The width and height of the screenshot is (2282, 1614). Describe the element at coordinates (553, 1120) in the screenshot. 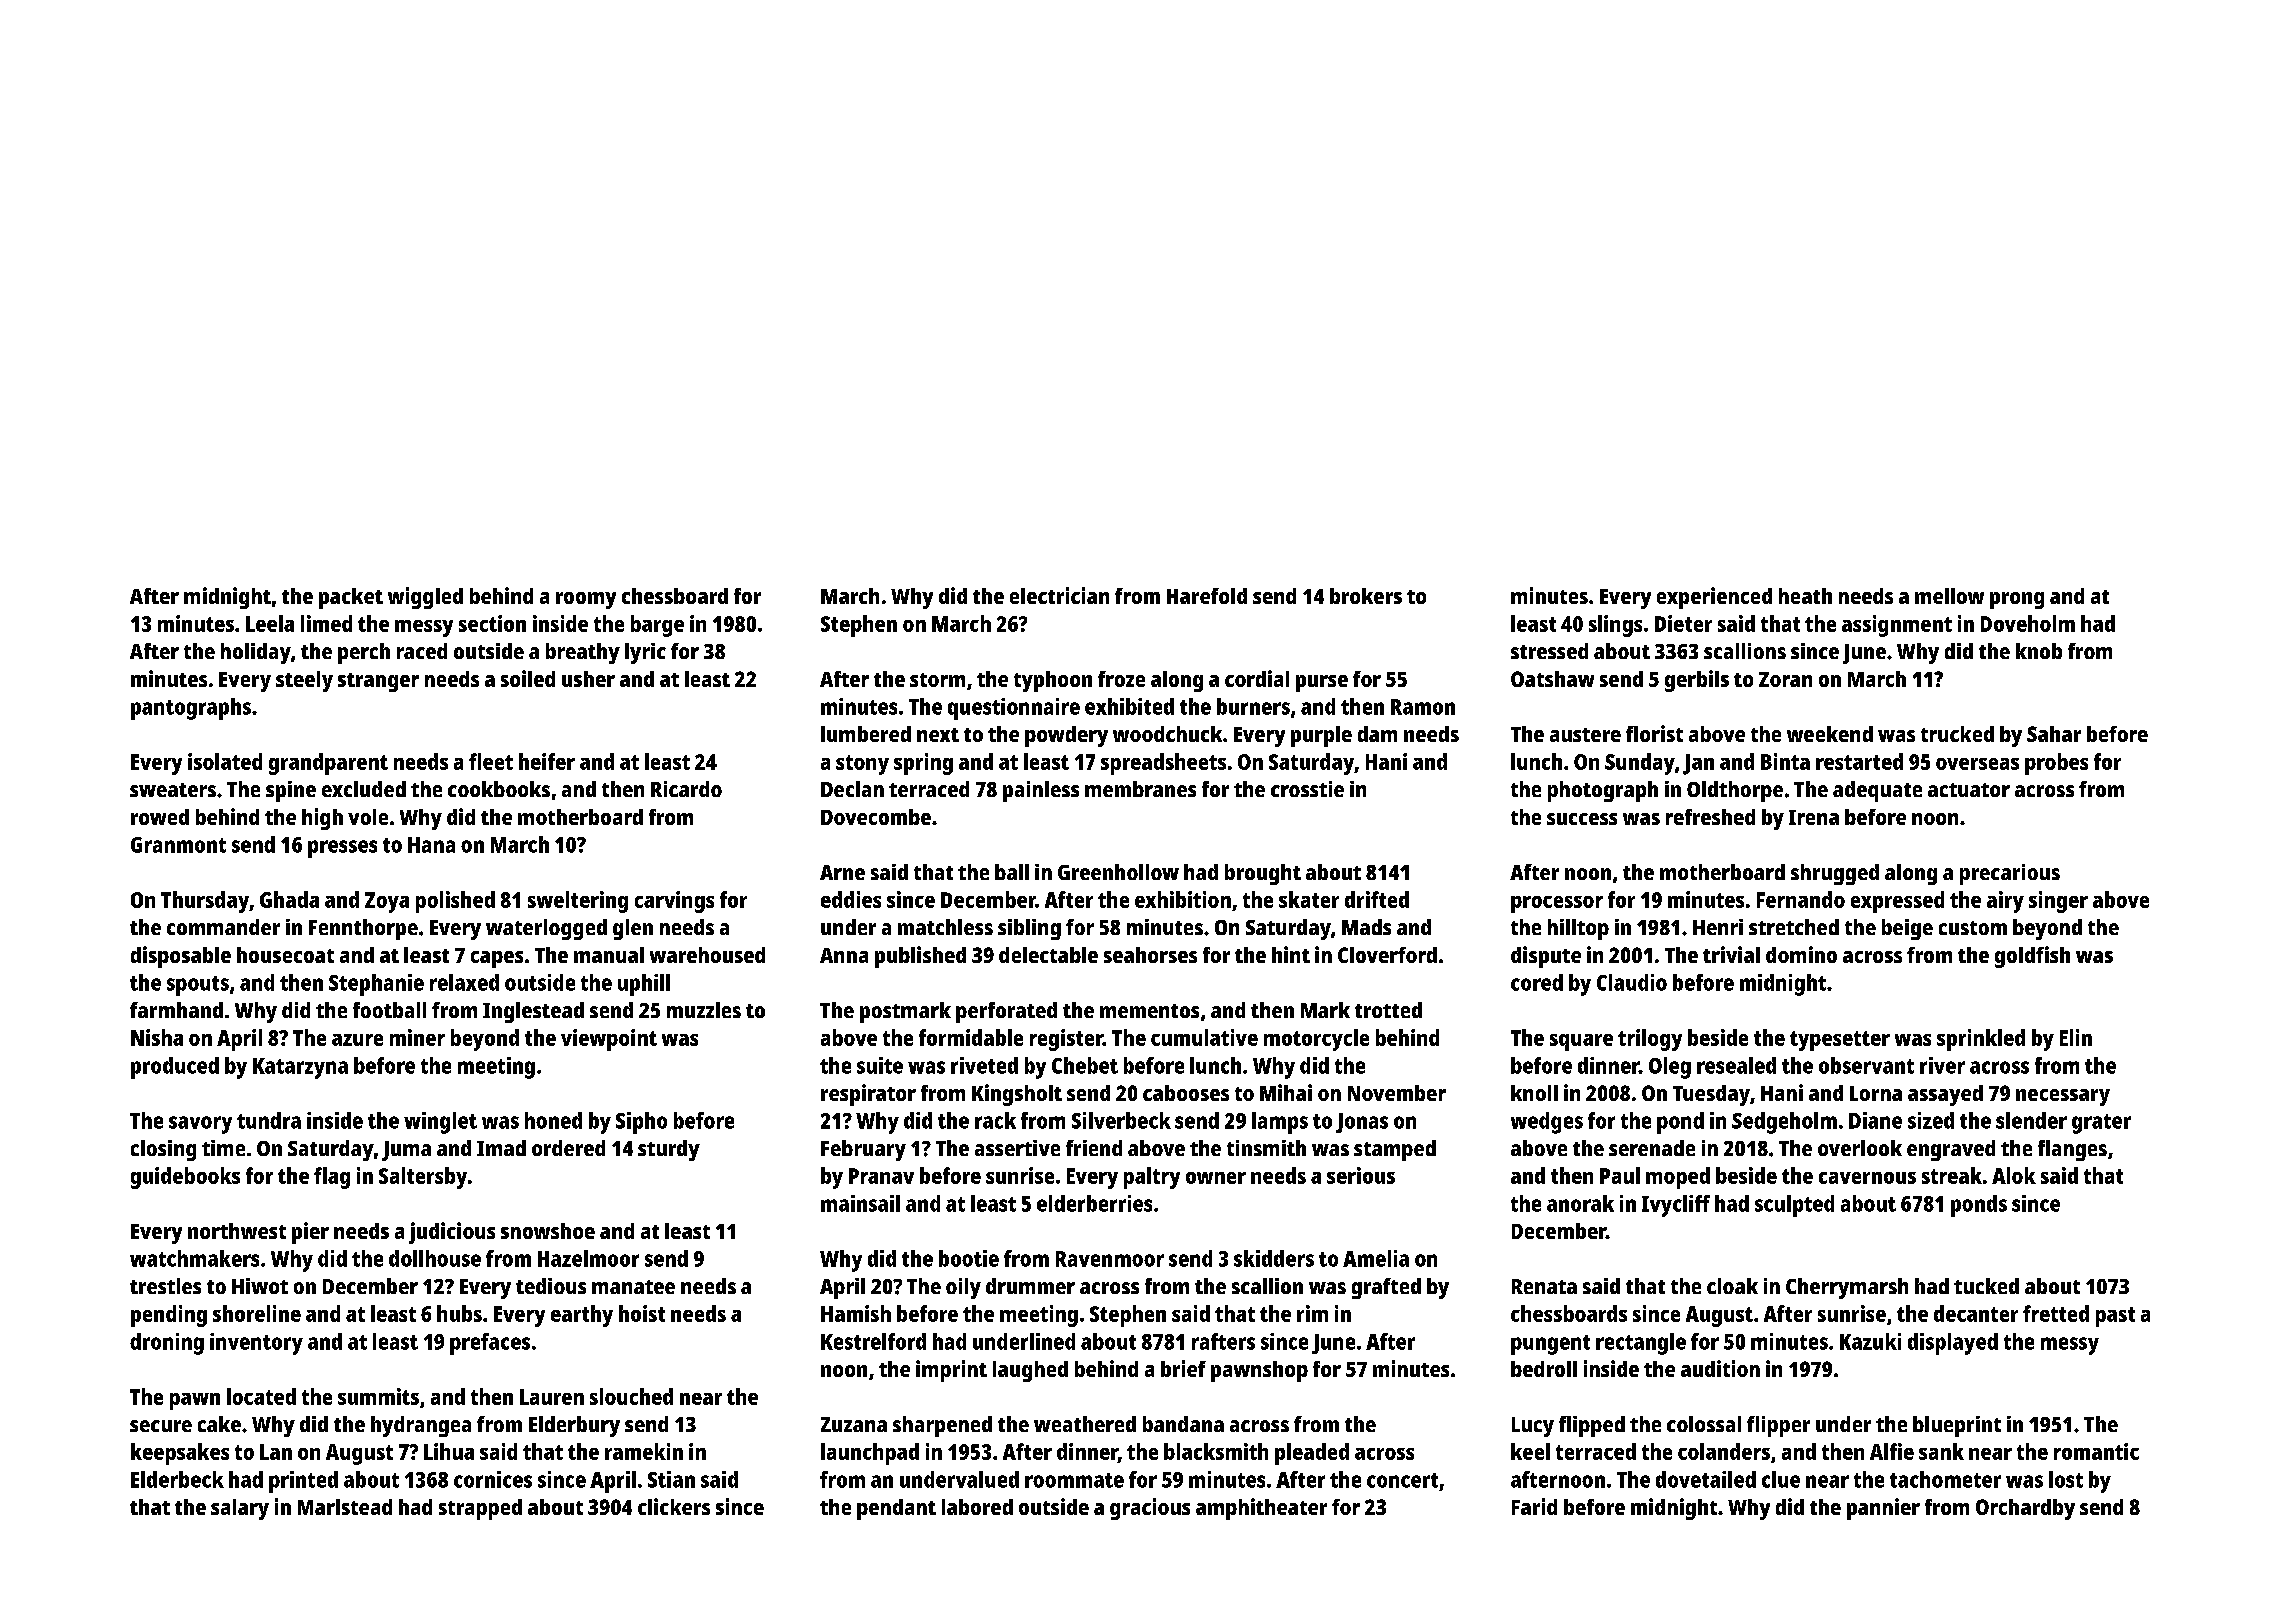

I see `honed` at that location.
